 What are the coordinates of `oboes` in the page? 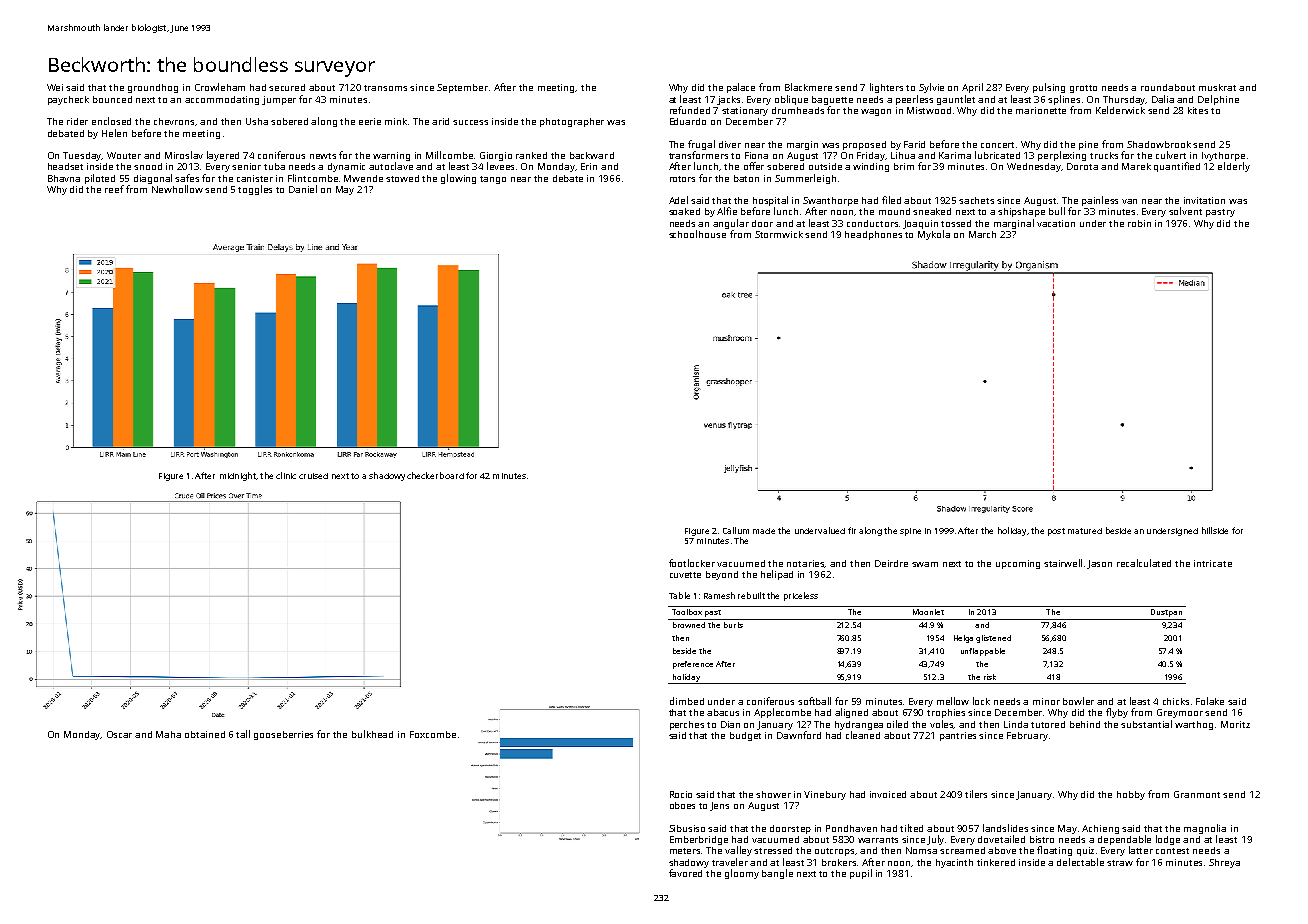 It's located at (682, 805).
